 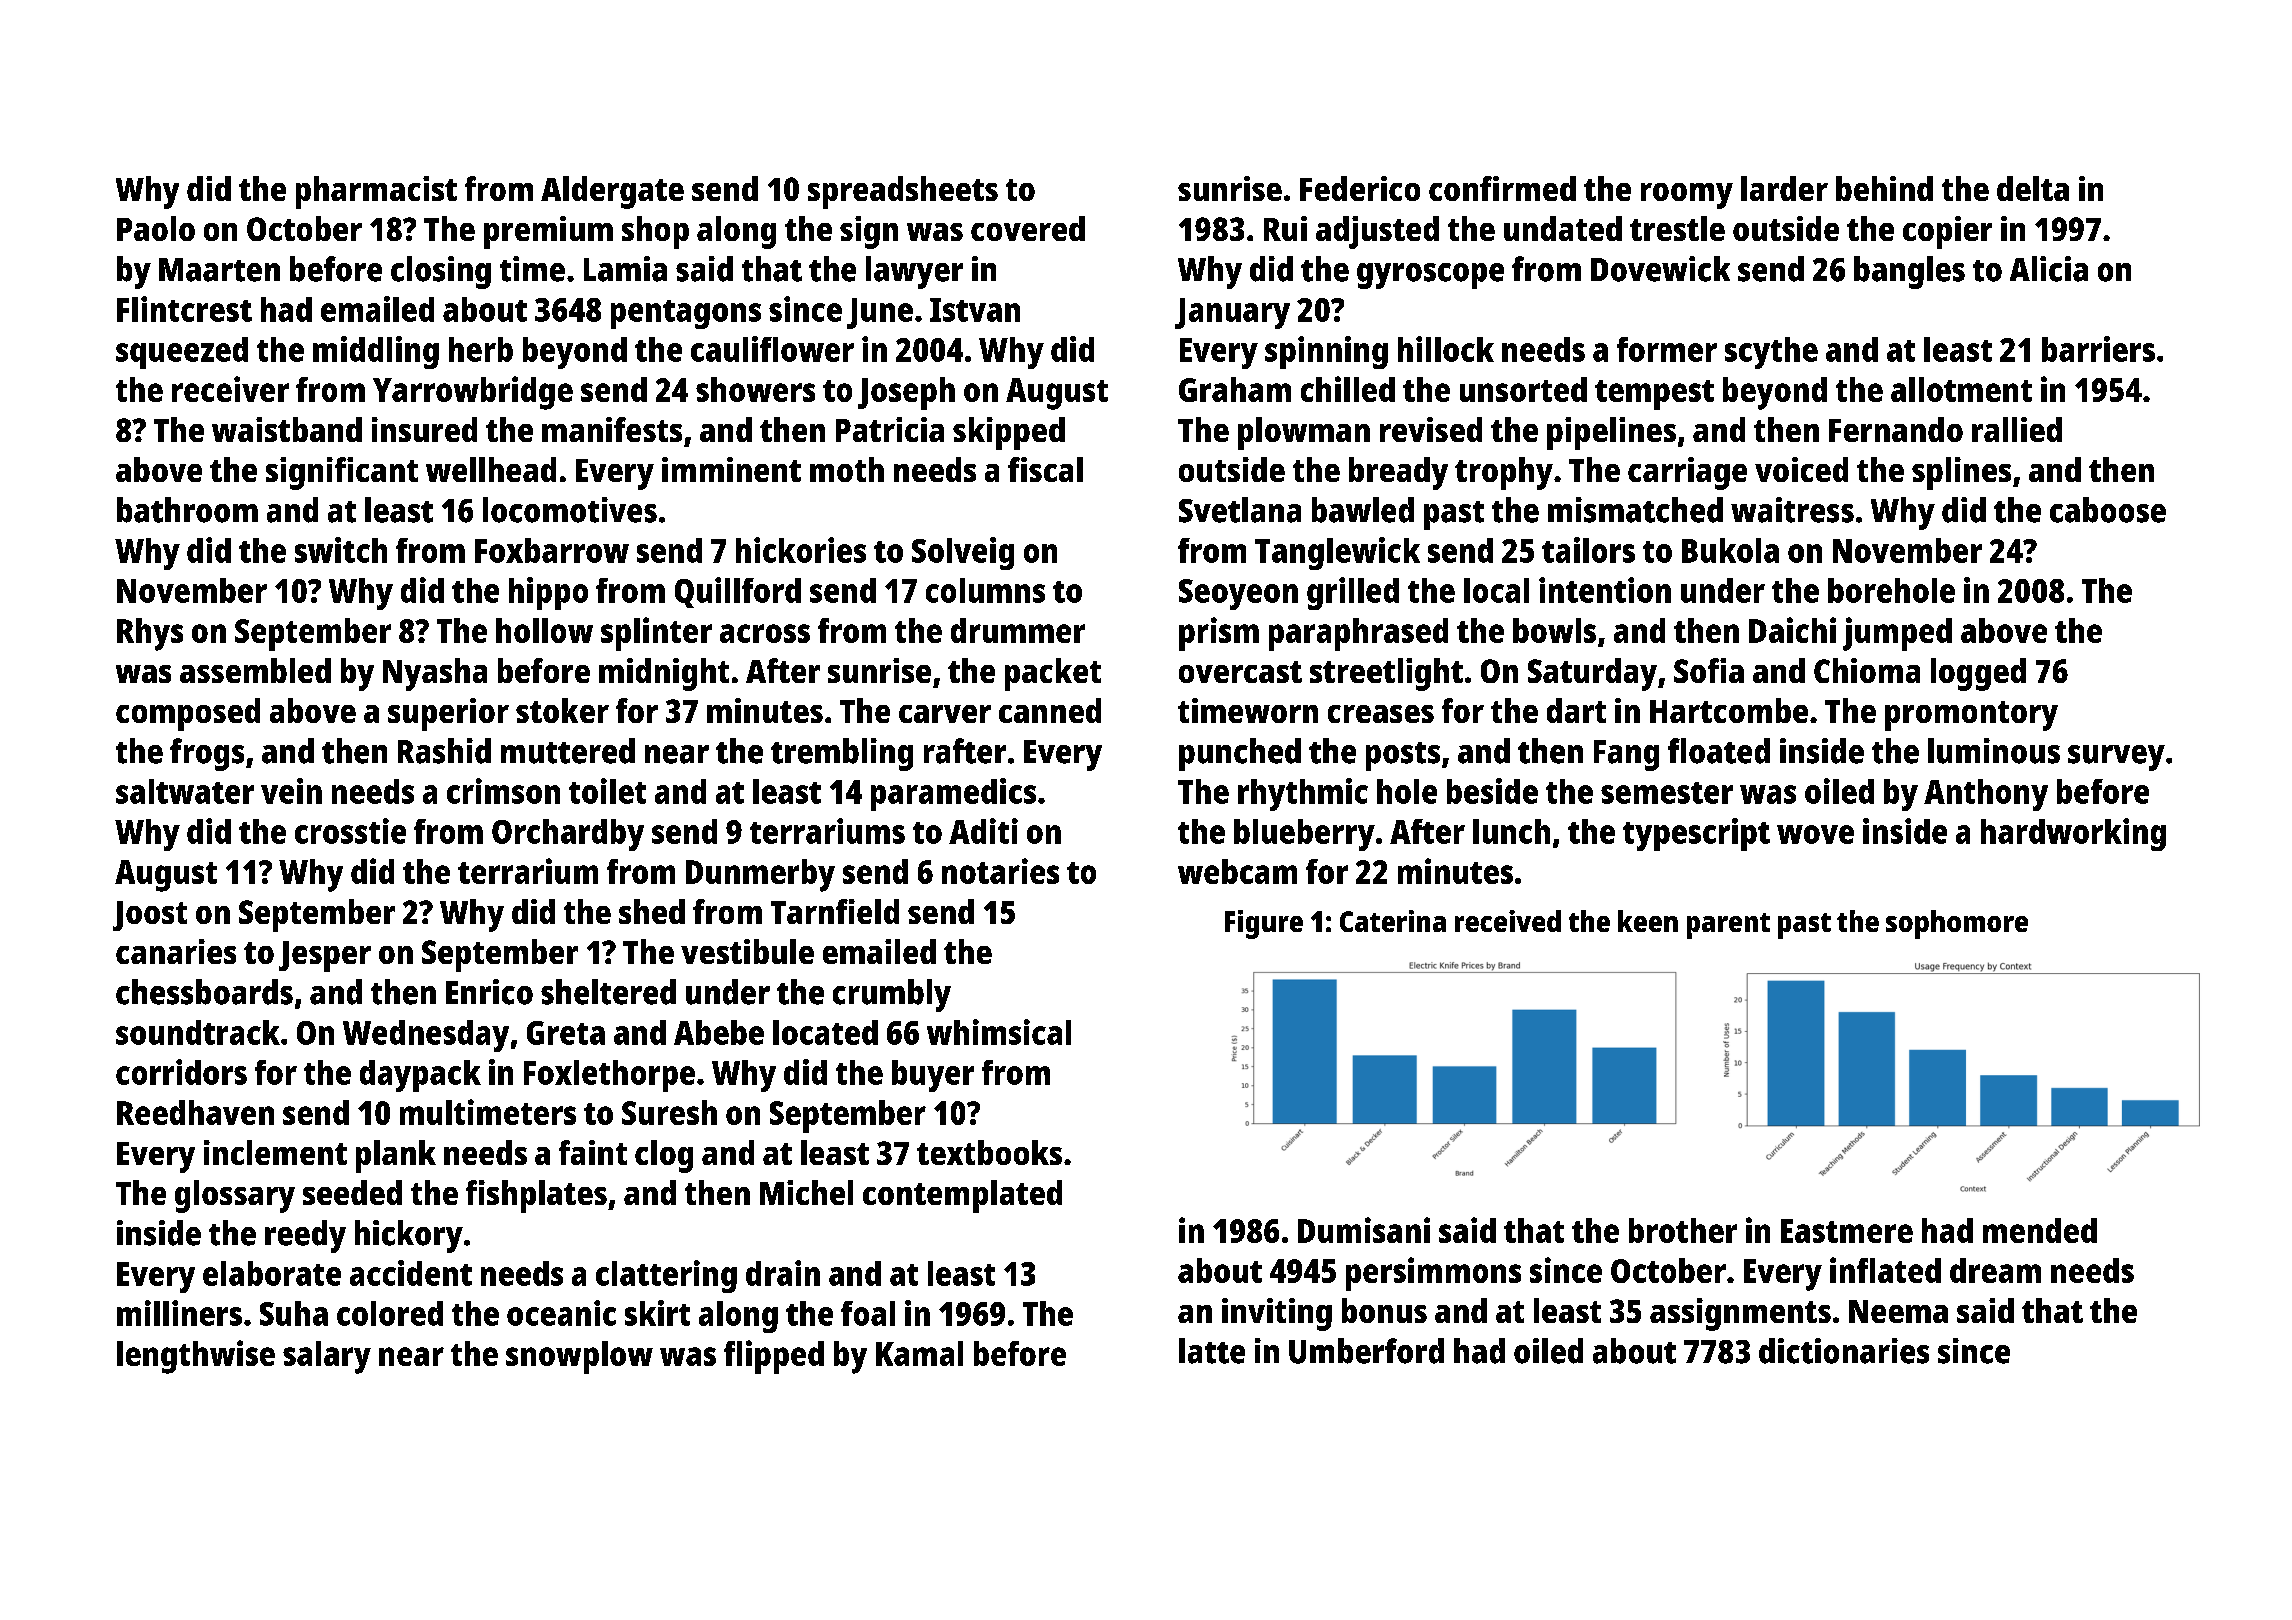 I want to click on Svetlana, so click(x=1240, y=510).
